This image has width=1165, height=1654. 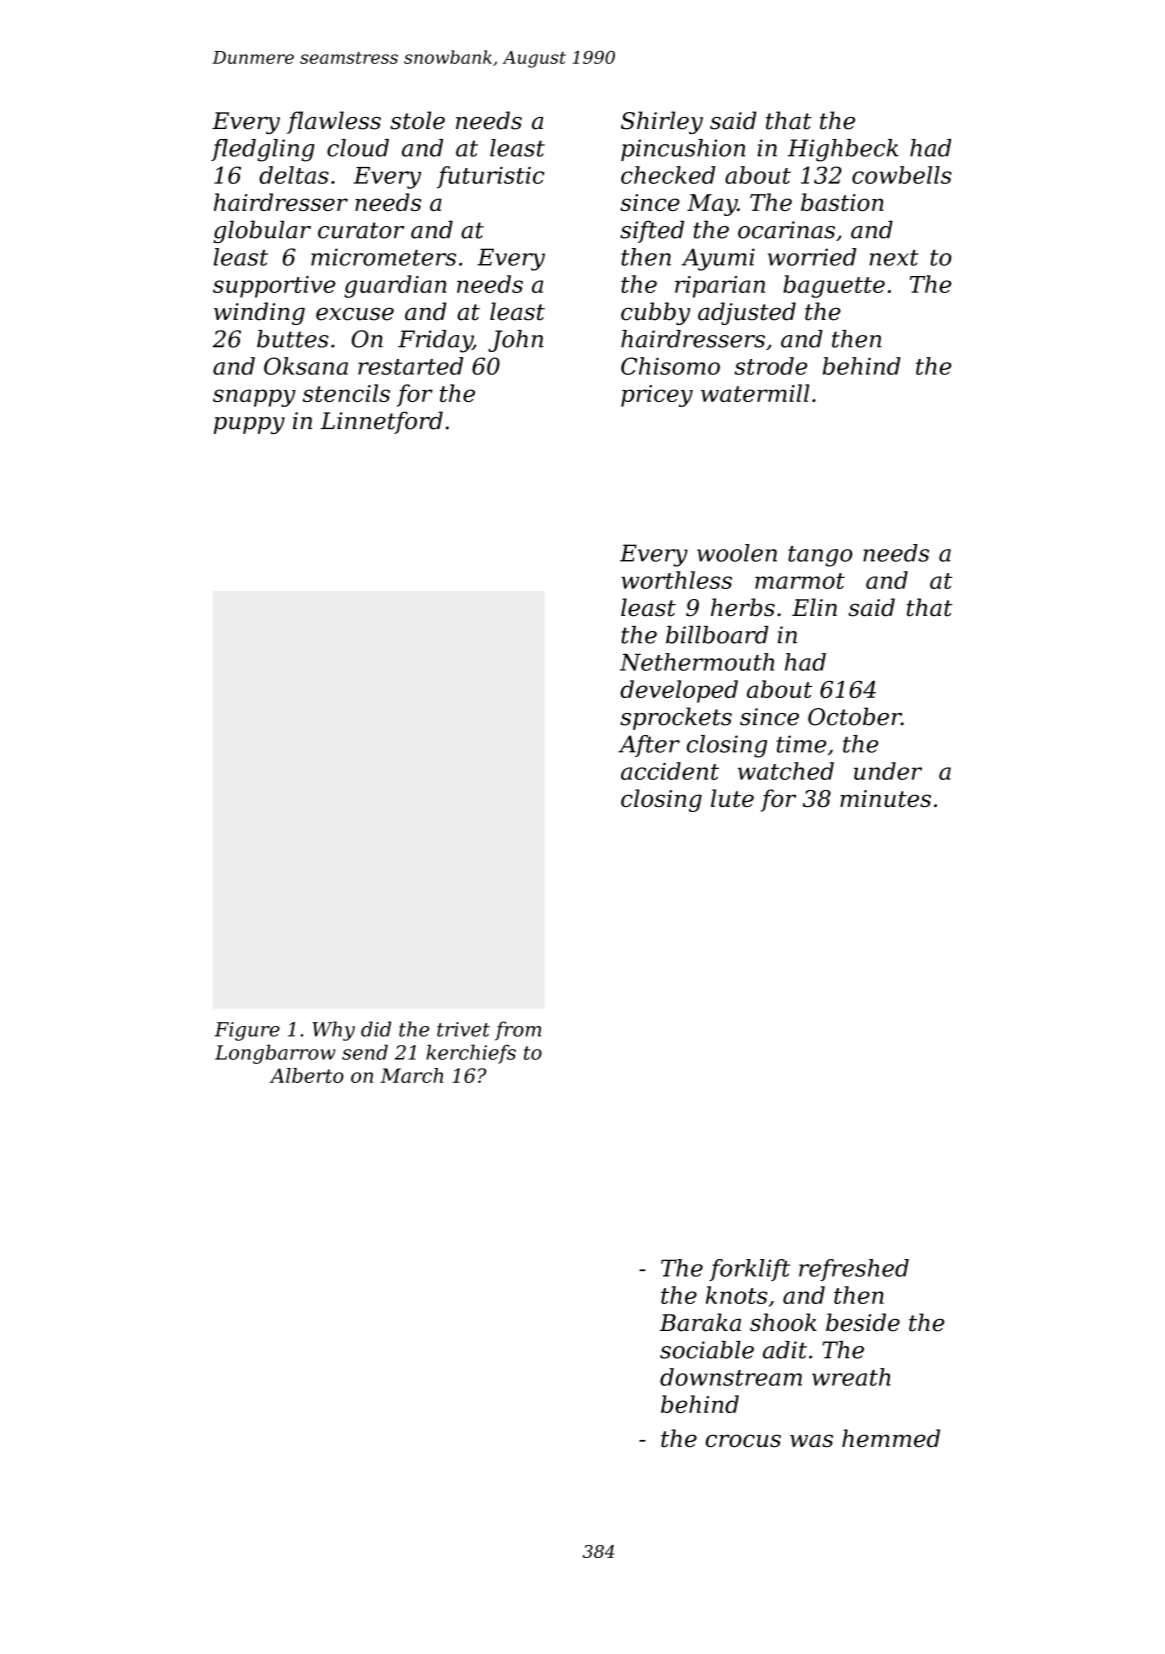 What do you see at coordinates (894, 258) in the image?
I see `next` at bounding box center [894, 258].
